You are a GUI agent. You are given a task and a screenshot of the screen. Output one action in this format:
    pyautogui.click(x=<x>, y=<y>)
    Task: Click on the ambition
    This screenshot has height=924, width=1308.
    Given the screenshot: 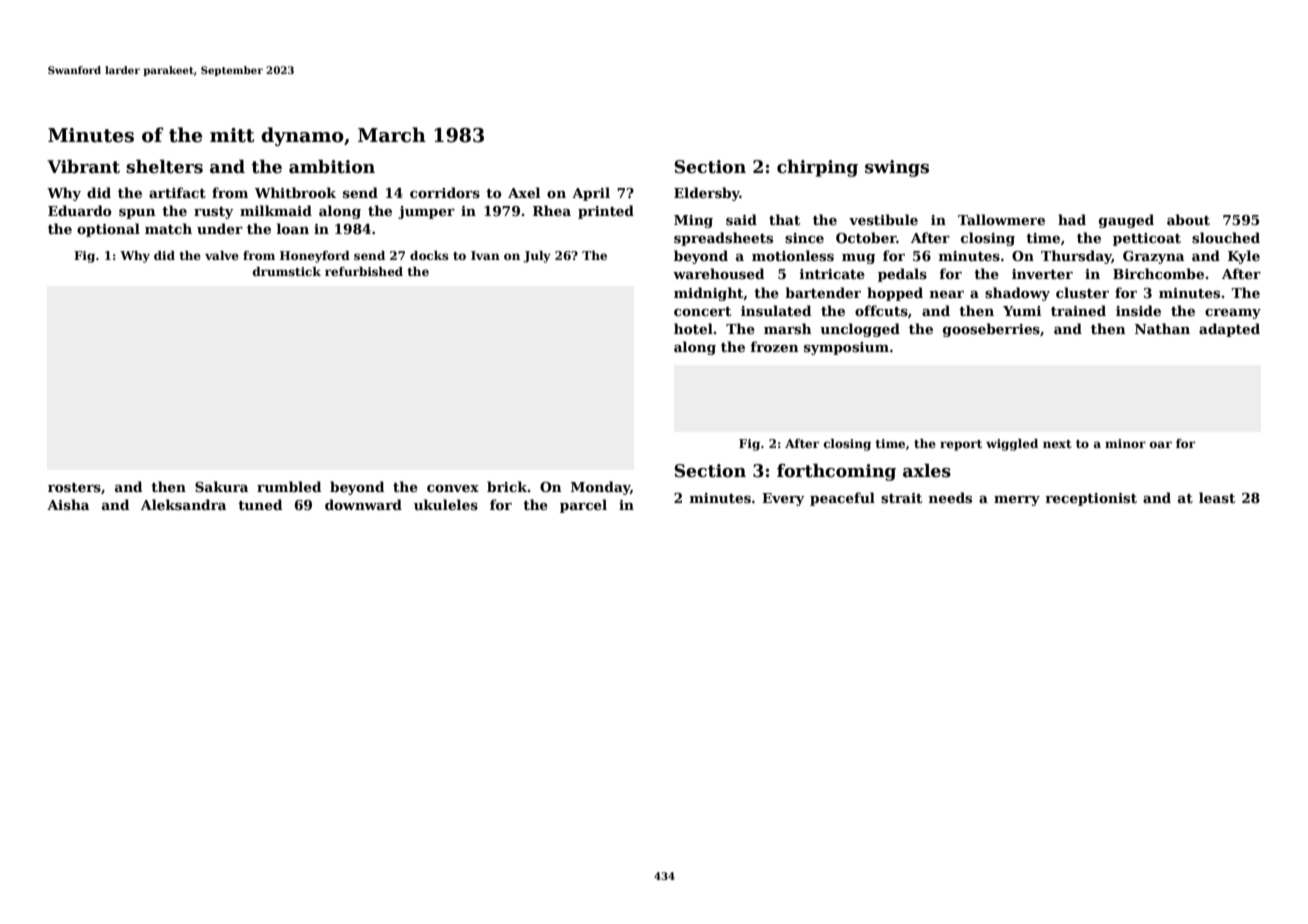 What is the action you would take?
    pyautogui.click(x=332, y=167)
